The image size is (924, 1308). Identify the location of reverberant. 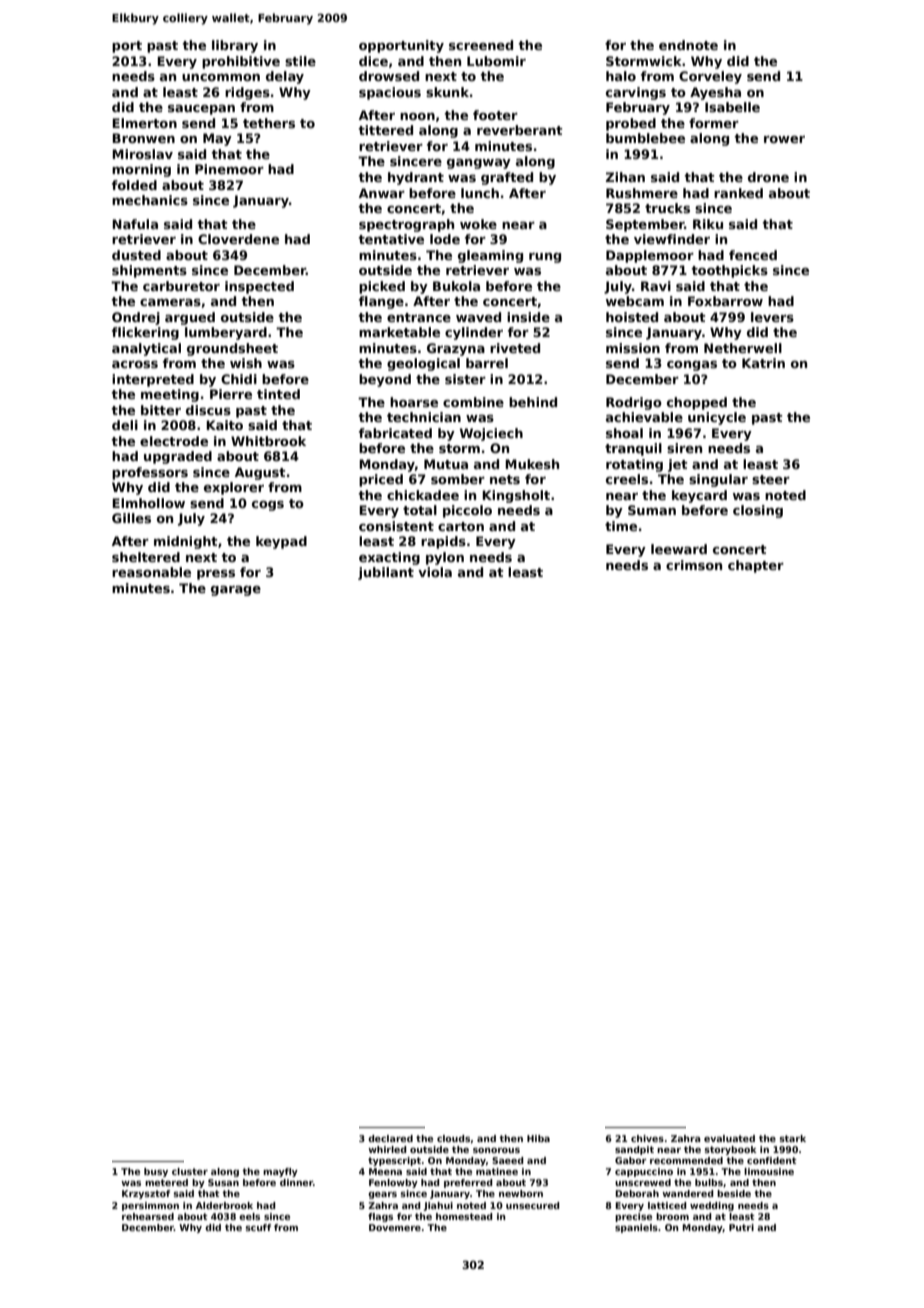
(520, 130).
